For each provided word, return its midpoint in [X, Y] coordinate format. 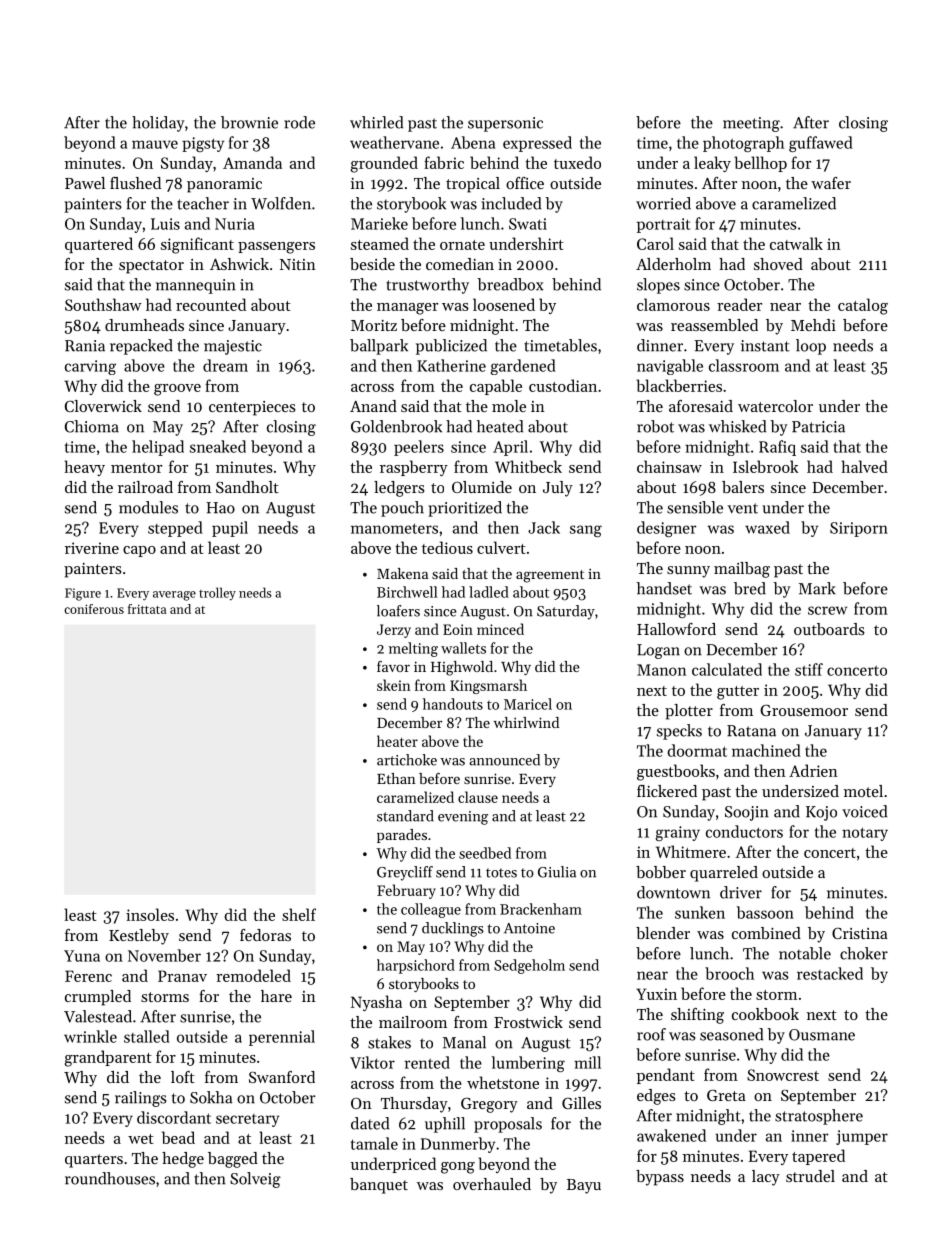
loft [183, 1077]
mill [587, 1062]
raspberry [414, 468]
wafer [831, 183]
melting [413, 649]
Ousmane [822, 1035]
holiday [158, 124]
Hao [220, 508]
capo [139, 551]
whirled [376, 122]
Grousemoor [804, 710]
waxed [767, 527]
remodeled [253, 975]
